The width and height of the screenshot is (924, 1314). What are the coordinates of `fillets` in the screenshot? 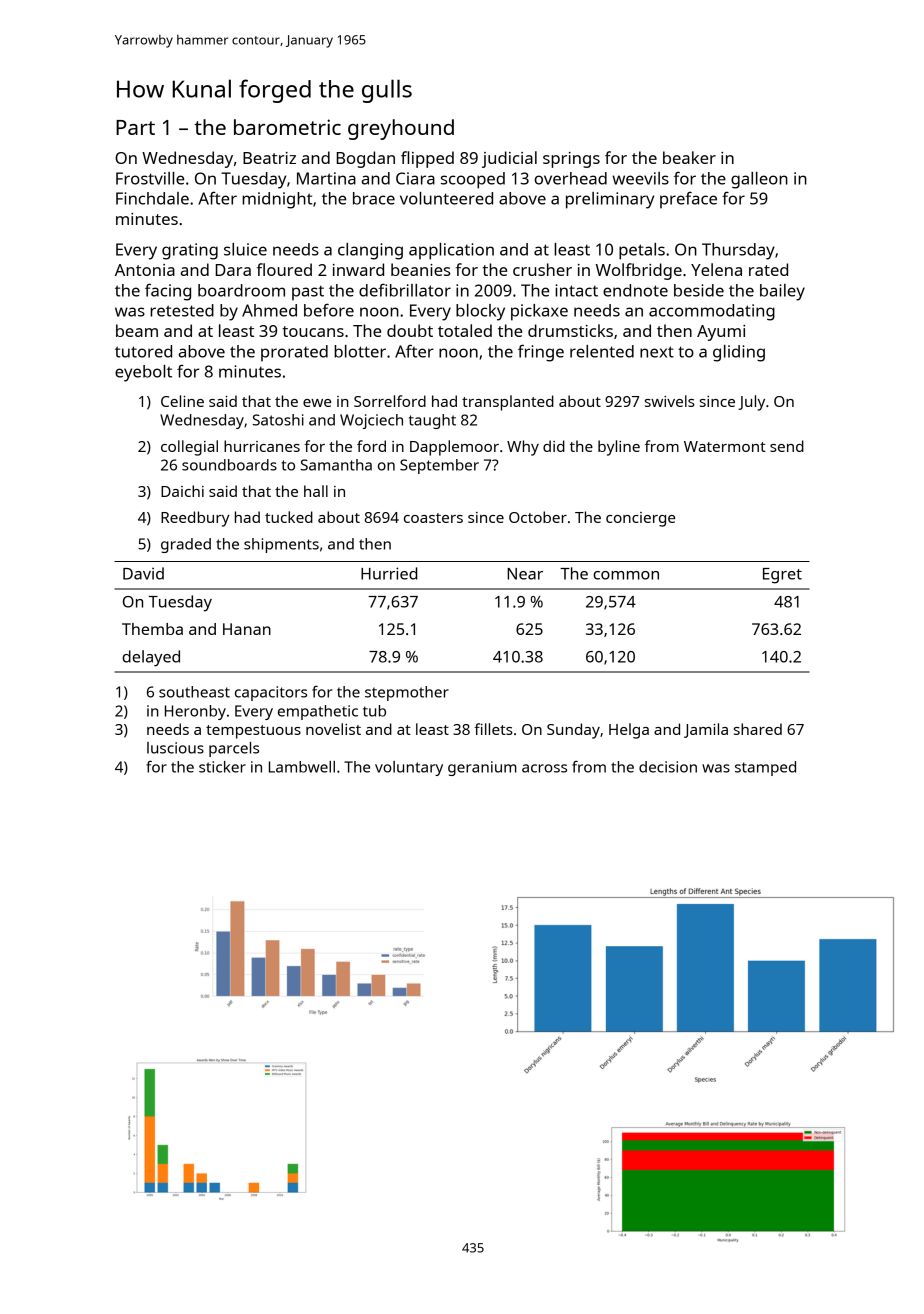 It's located at (493, 729).
